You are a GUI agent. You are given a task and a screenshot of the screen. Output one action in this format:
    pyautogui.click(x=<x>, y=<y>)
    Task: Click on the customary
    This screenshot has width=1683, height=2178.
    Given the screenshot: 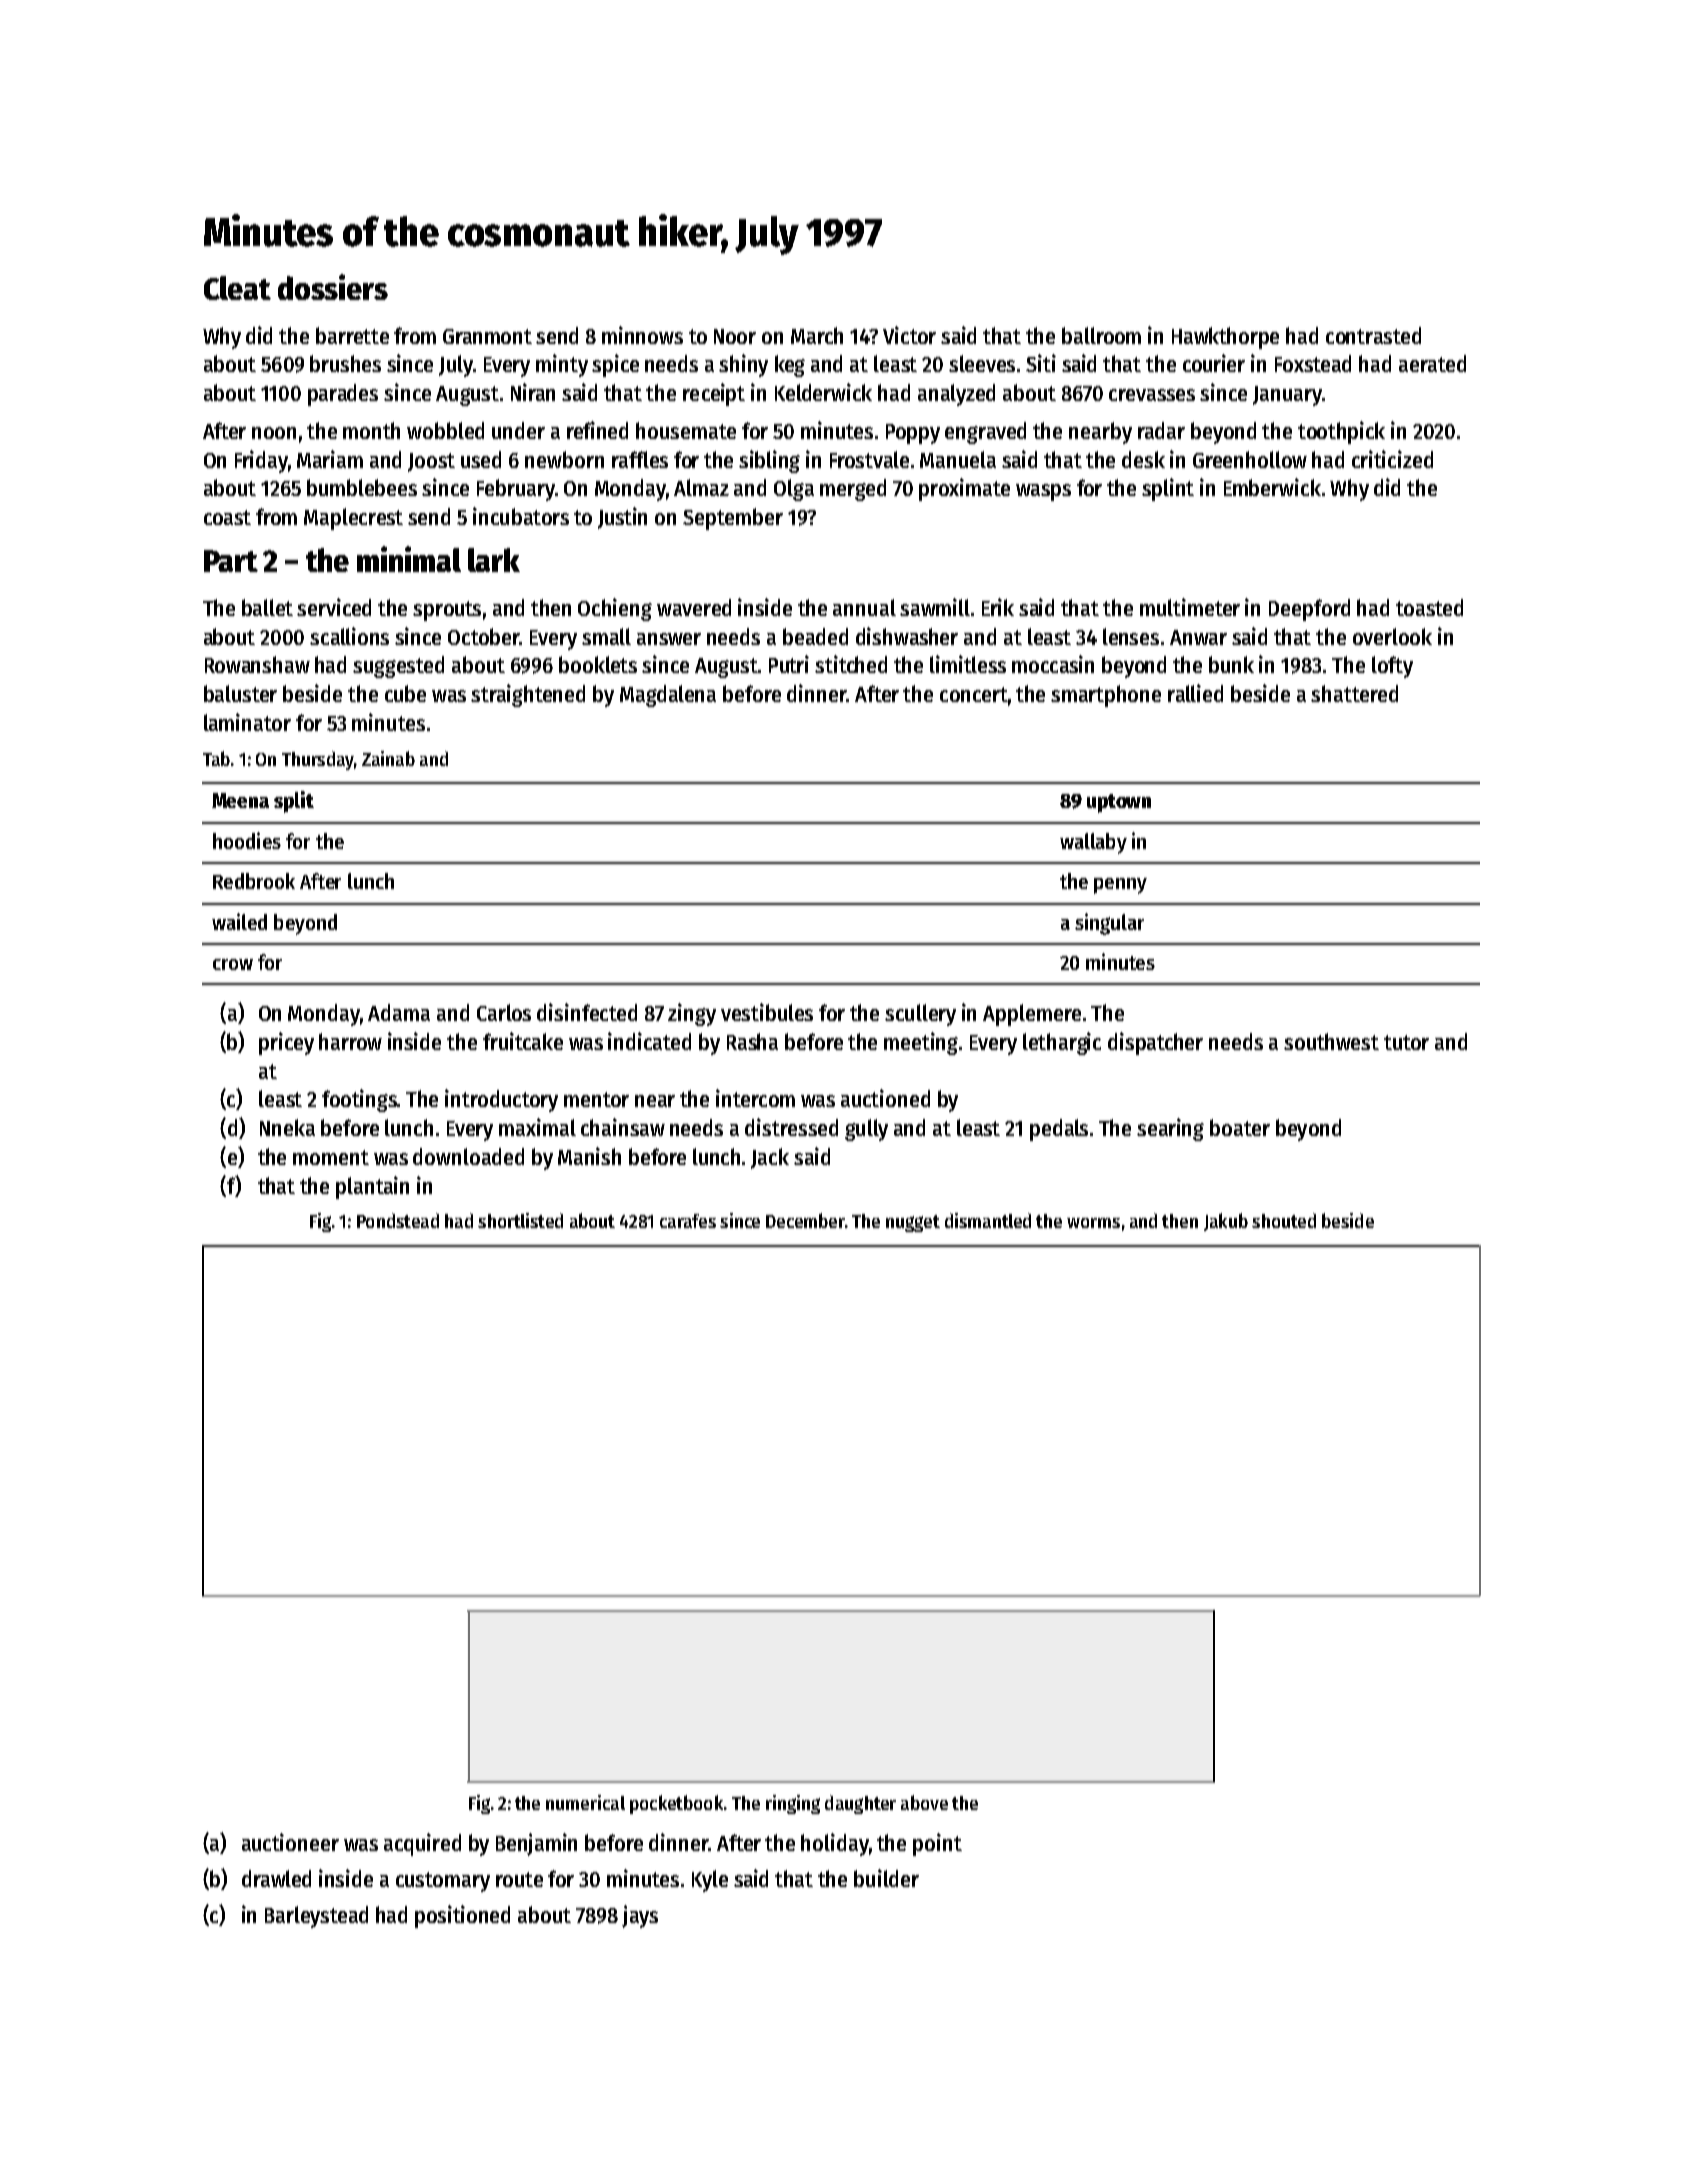 What is the action you would take?
    pyautogui.click(x=443, y=1882)
